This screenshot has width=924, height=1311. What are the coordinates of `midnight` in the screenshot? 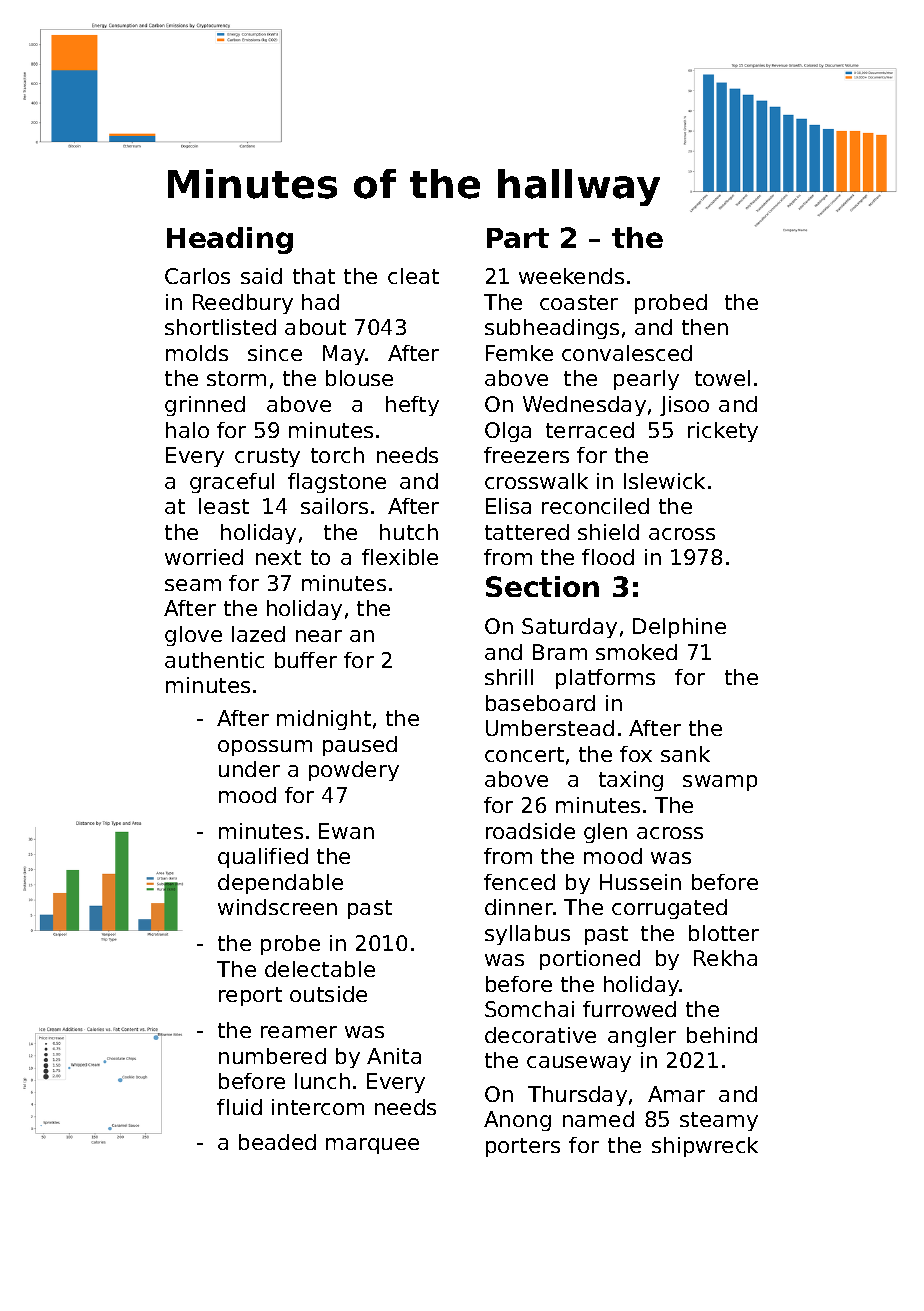 It's located at (324, 720).
